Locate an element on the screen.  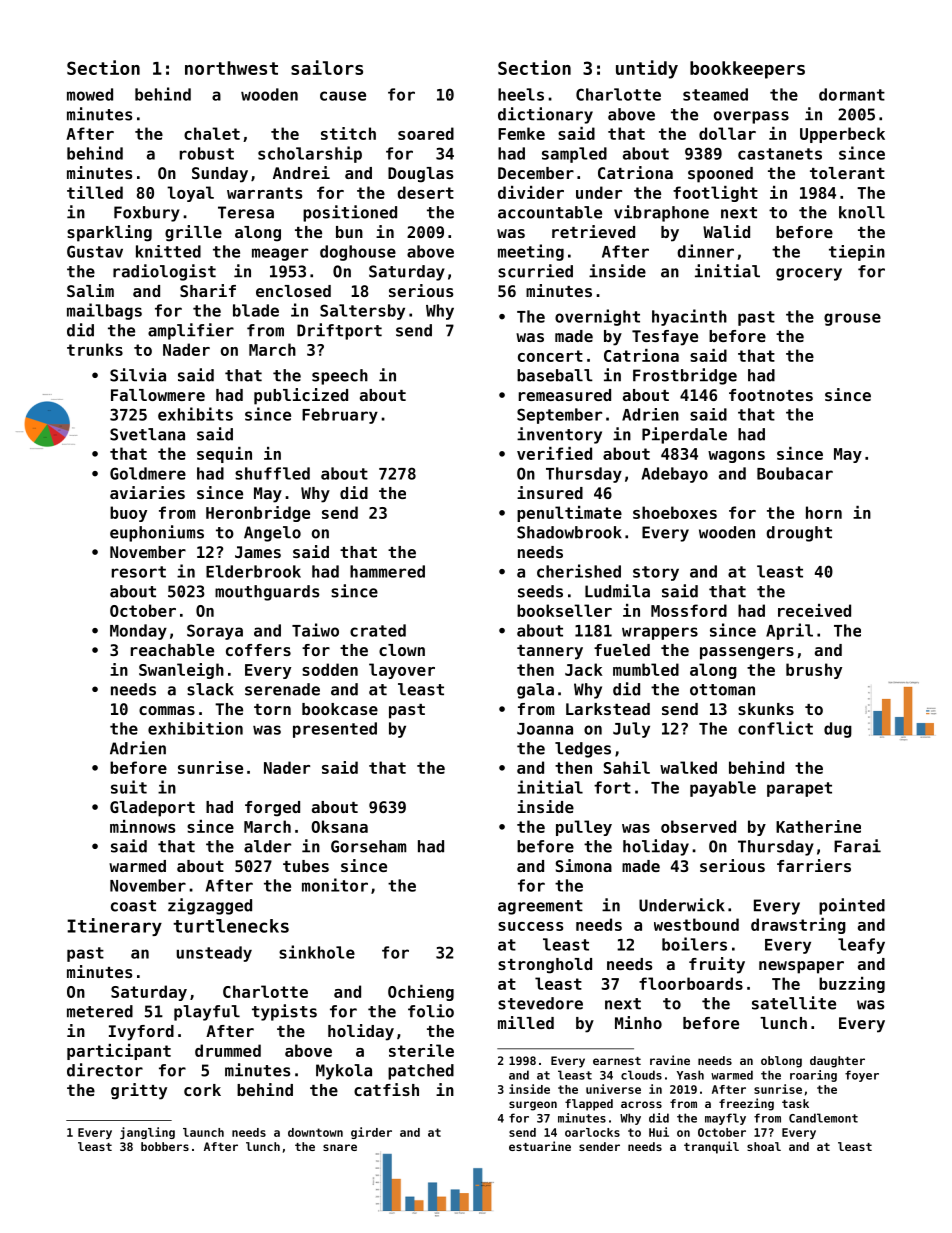
drummed is located at coordinates (228, 1050).
